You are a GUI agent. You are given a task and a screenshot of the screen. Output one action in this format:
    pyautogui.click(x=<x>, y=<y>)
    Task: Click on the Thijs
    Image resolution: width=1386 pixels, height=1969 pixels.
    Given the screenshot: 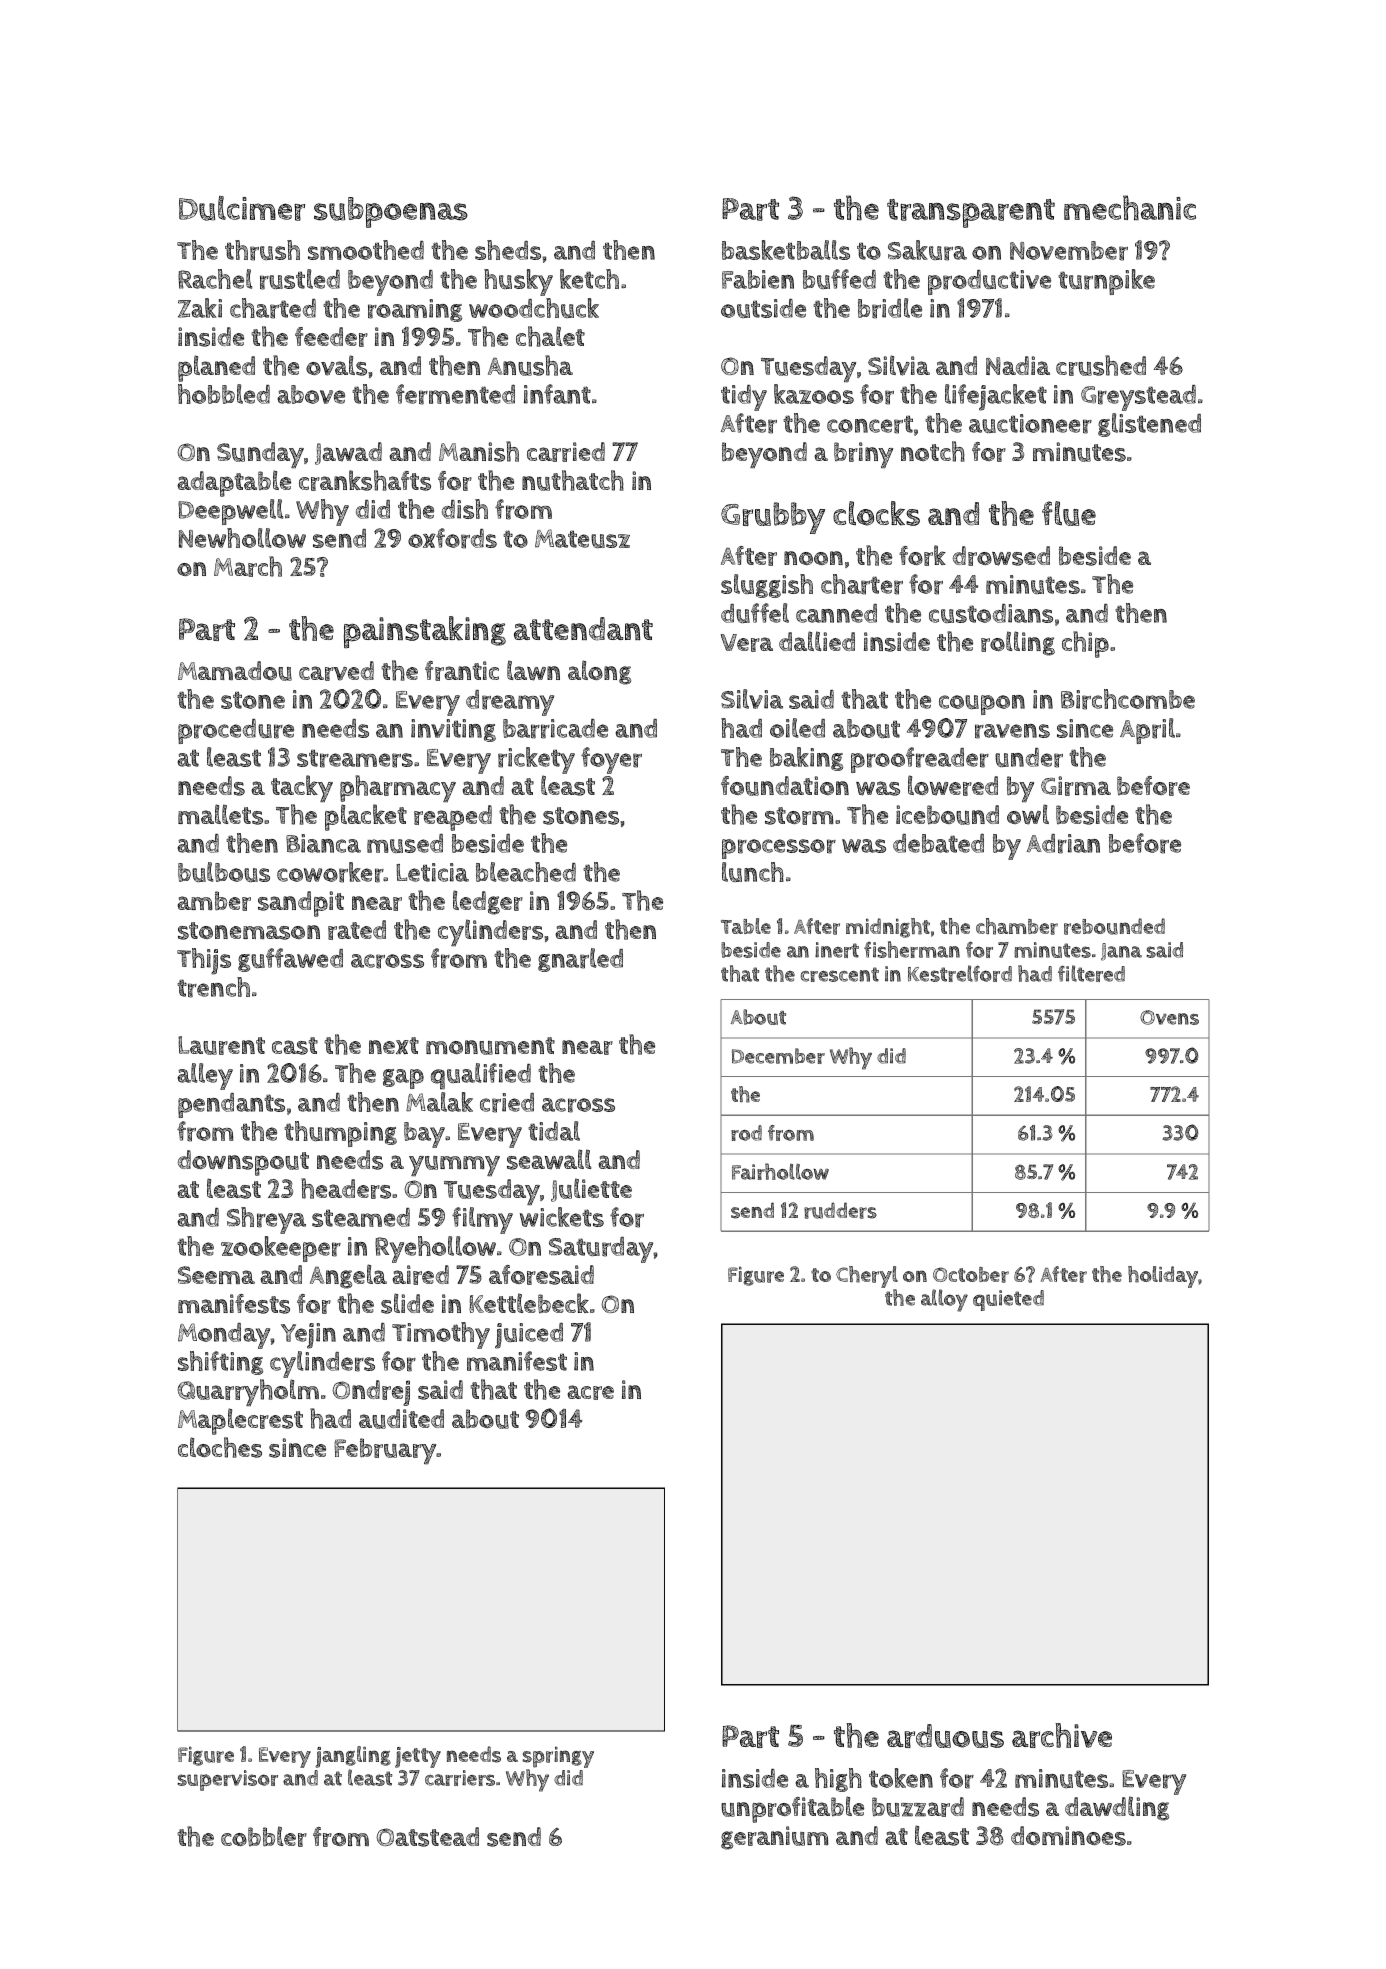 What is the action you would take?
    pyautogui.click(x=204, y=961)
